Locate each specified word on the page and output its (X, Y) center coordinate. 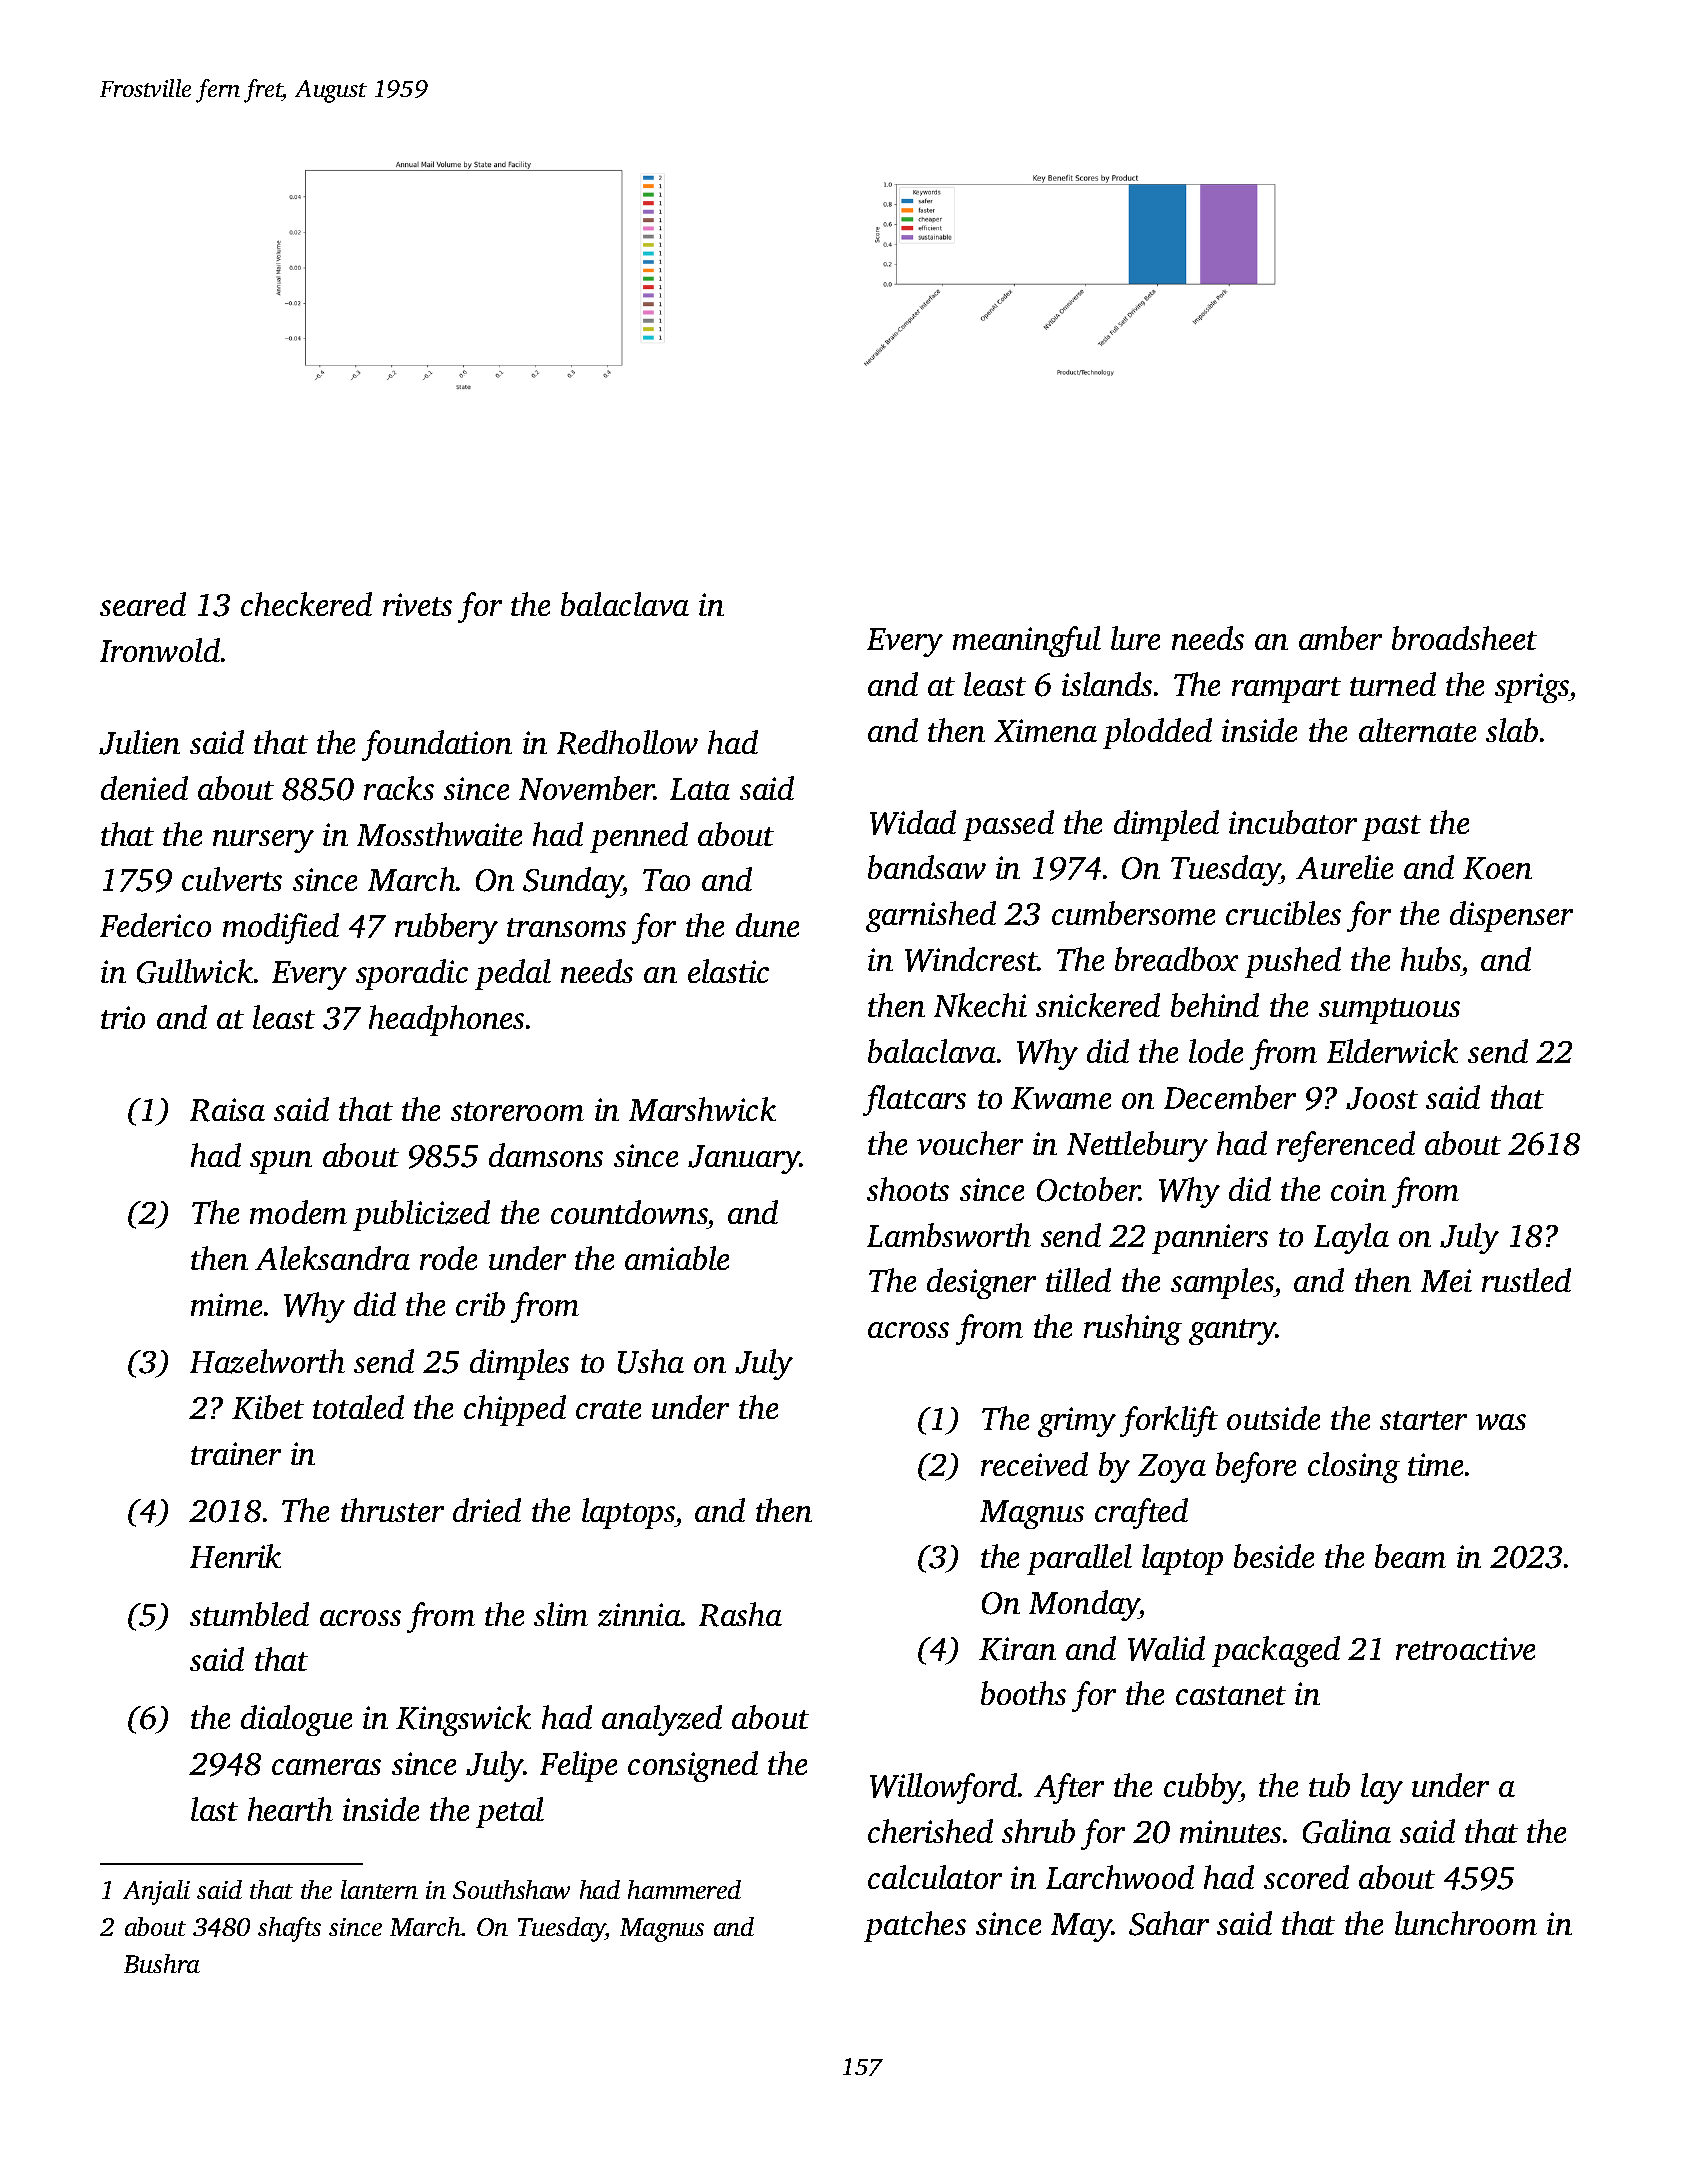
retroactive (1465, 1648)
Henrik (235, 1556)
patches (915, 1926)
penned (639, 837)
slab (1512, 730)
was (1501, 1422)
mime (226, 1304)
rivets (417, 604)
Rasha (740, 1614)
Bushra (162, 1963)
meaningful (1027, 641)
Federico (155, 925)
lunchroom (1466, 1923)
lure (1135, 638)
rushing (1133, 1329)
